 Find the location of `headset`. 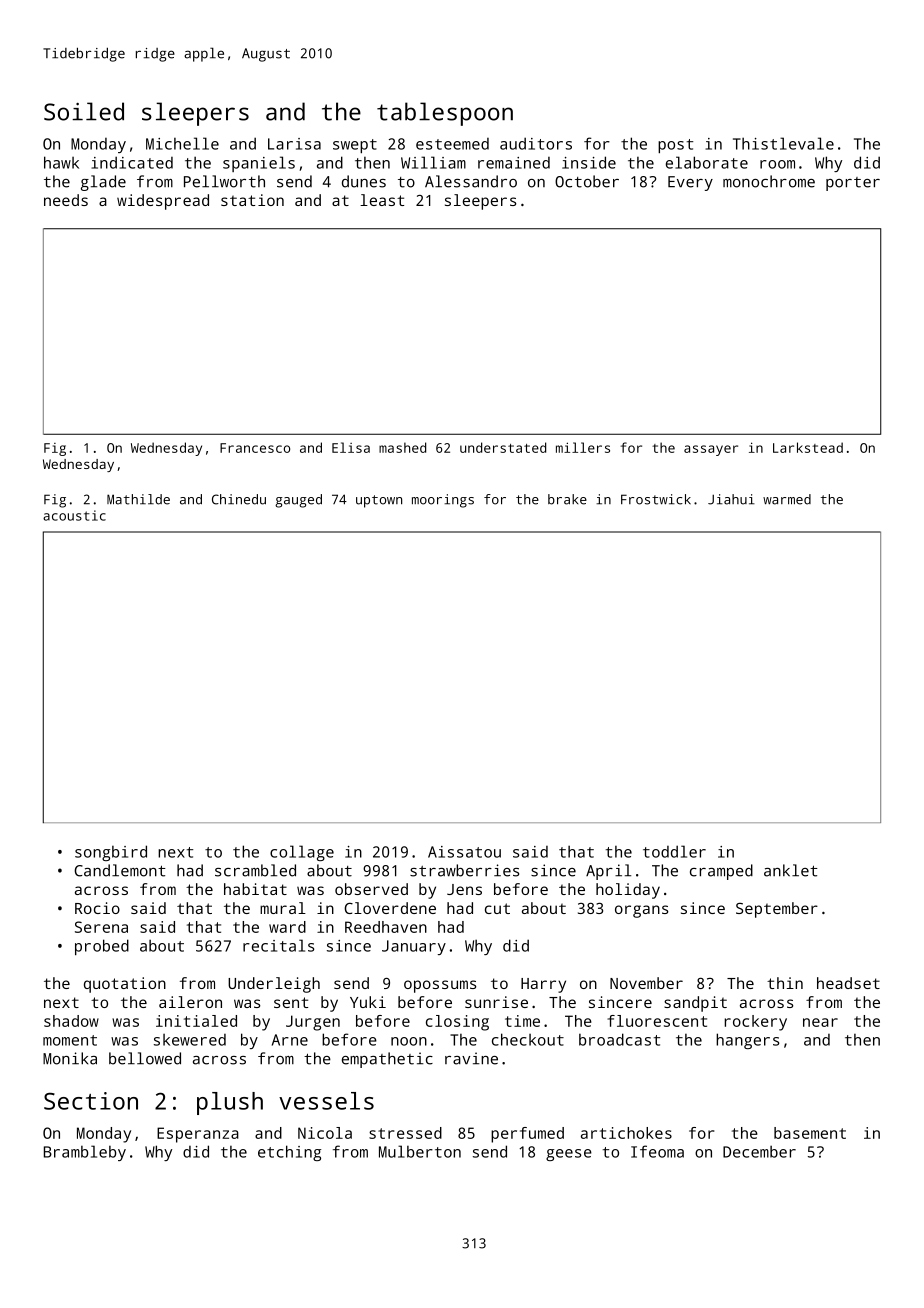

headset is located at coordinates (848, 983).
